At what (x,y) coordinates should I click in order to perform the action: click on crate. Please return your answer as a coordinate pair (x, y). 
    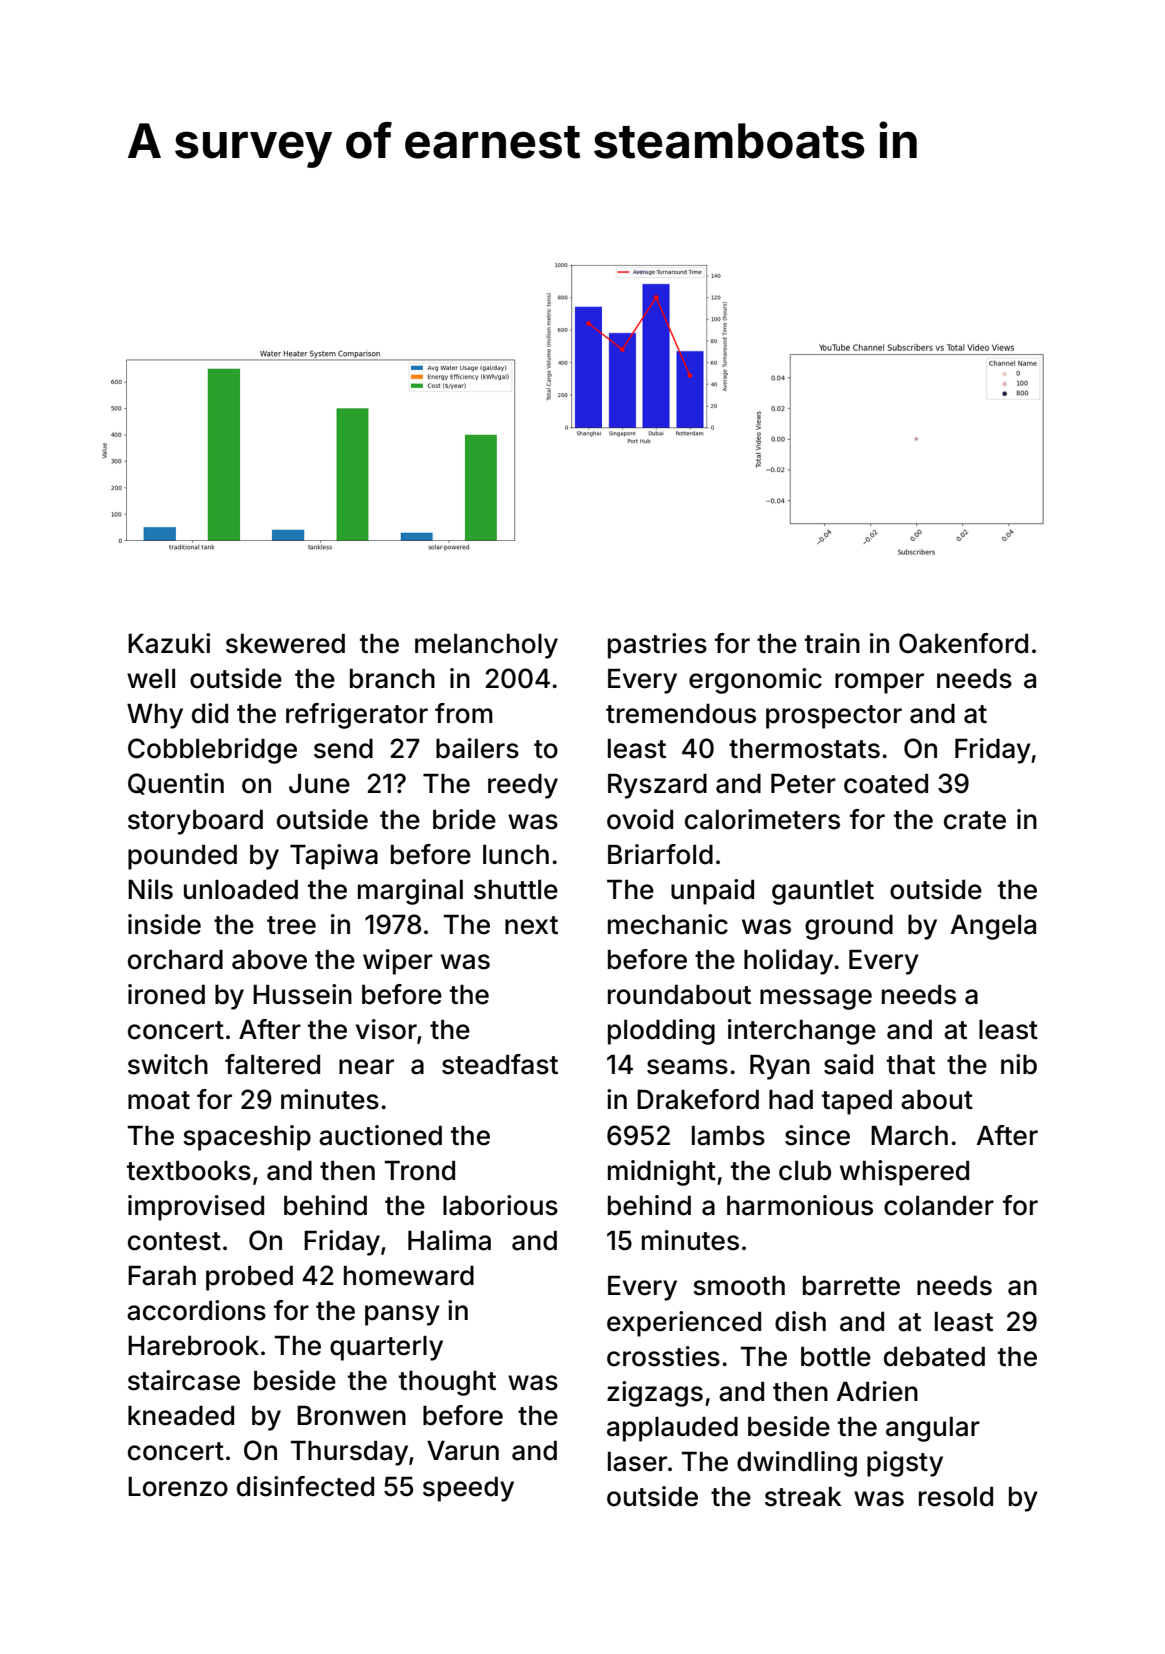
    Looking at the image, I should click on (975, 820).
